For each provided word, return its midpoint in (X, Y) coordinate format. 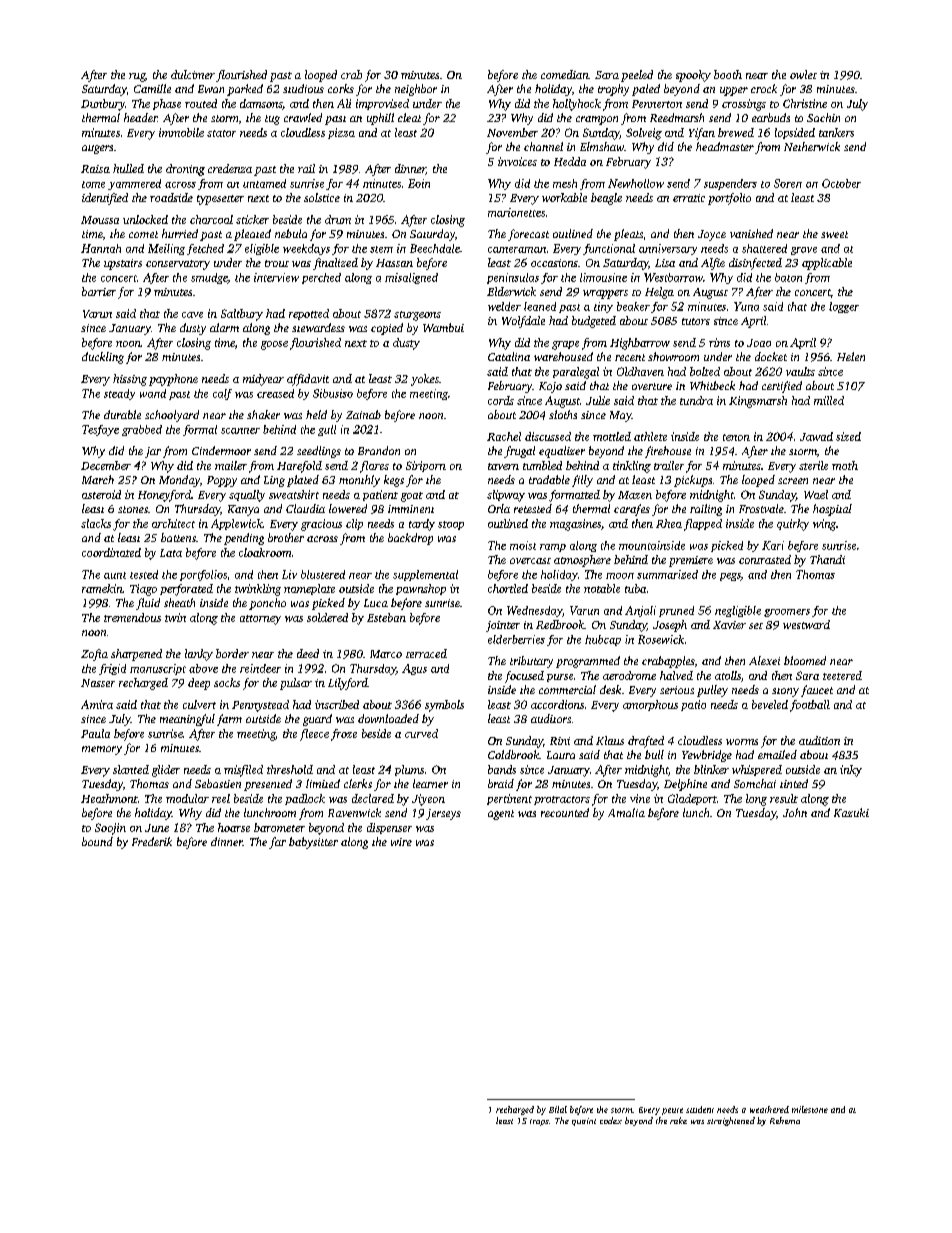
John (795, 812)
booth (728, 74)
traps (539, 1122)
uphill (380, 119)
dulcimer (193, 74)
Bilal (558, 1109)
